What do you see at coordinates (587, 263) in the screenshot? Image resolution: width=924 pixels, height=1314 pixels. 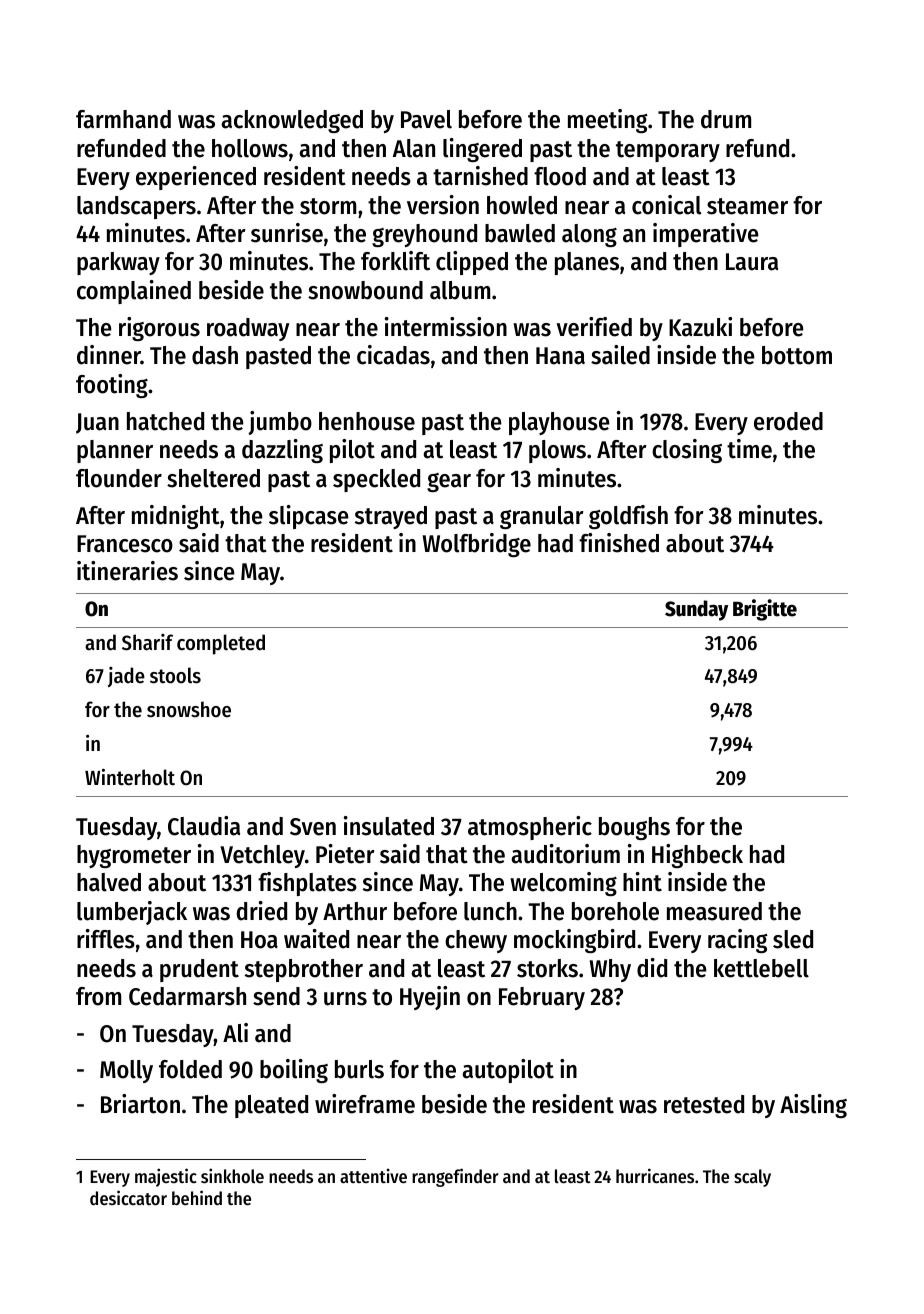 I see `planes` at bounding box center [587, 263].
